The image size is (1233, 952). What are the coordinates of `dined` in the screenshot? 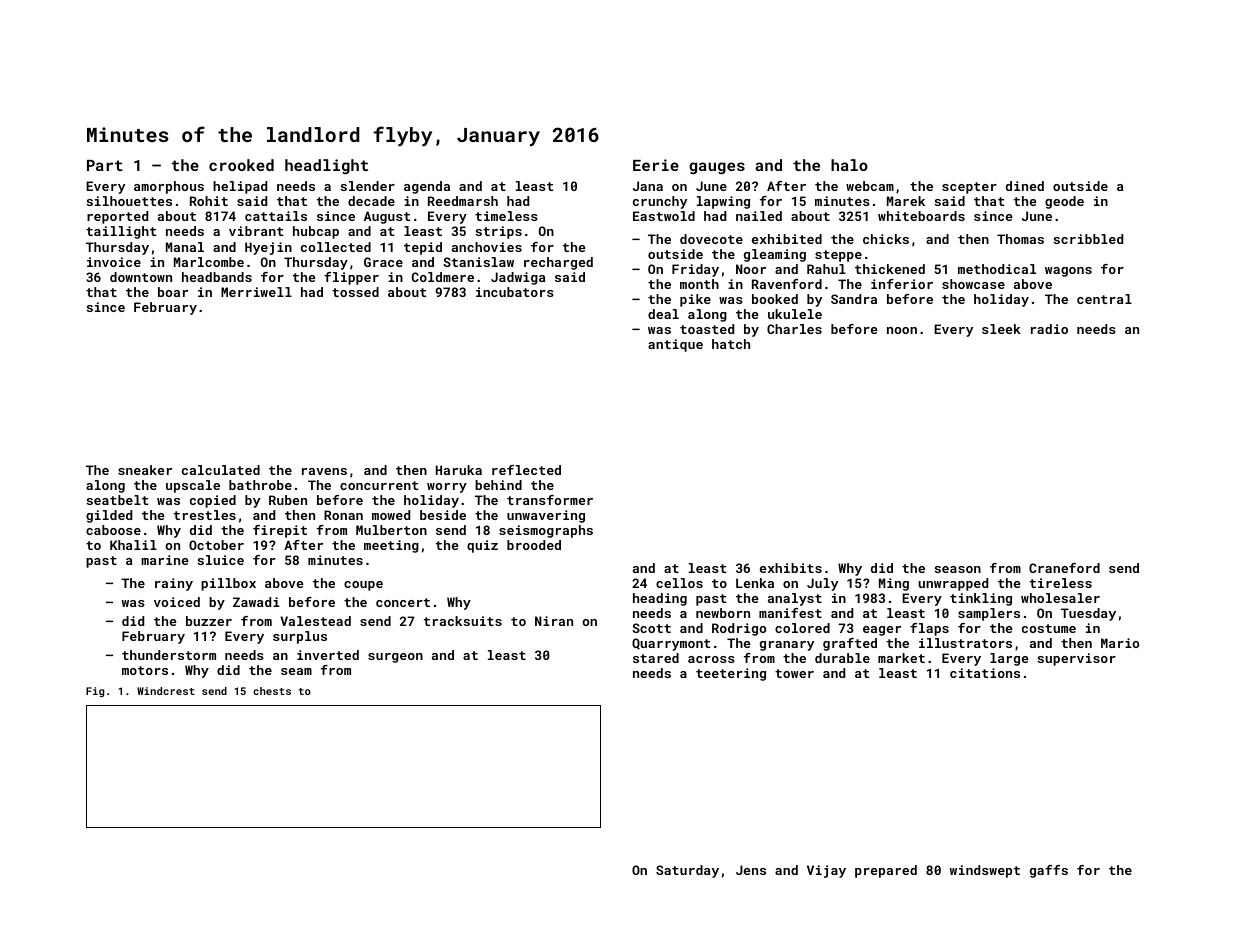 It's located at (1025, 186).
